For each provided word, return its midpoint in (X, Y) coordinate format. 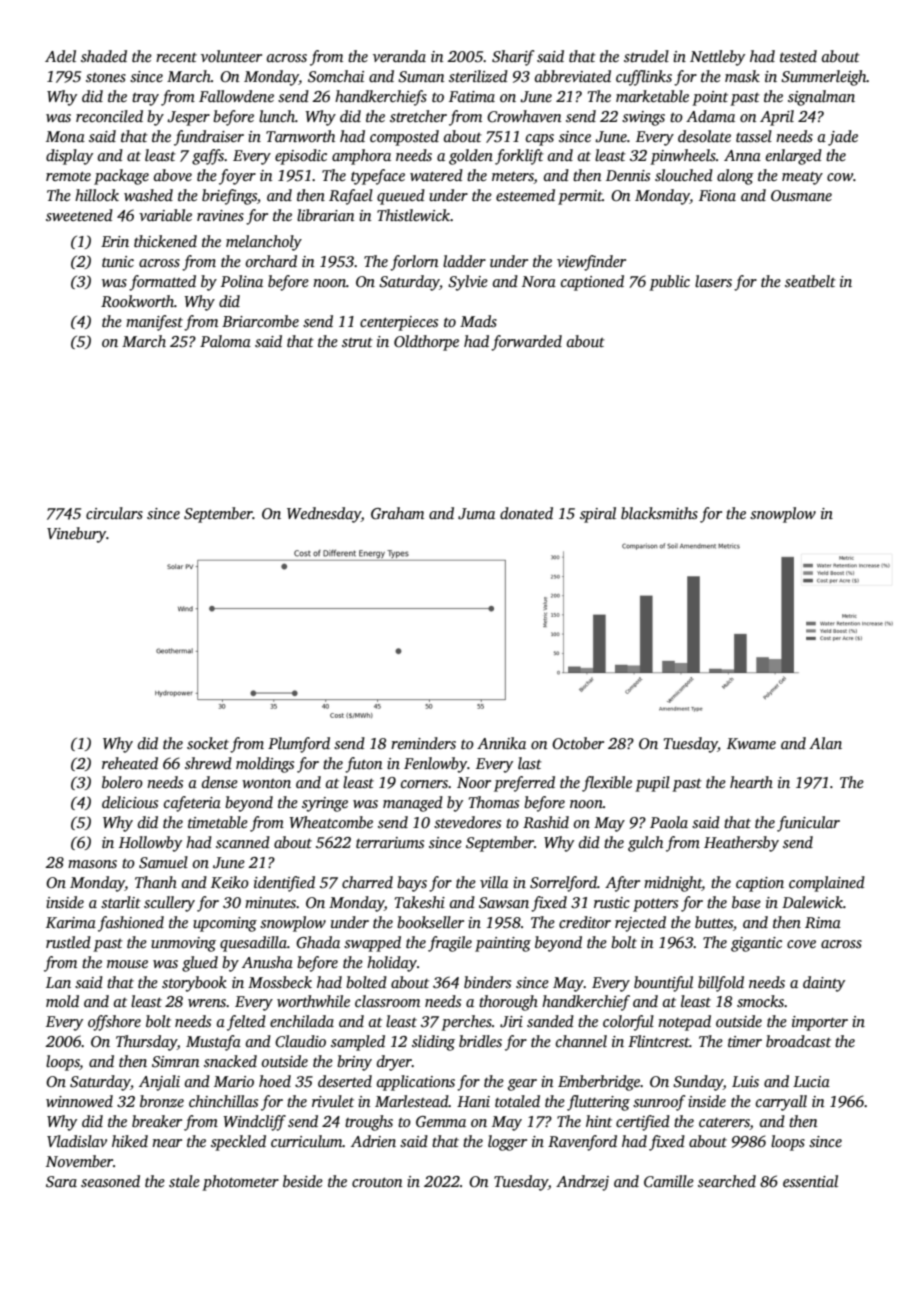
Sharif (513, 58)
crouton (377, 1182)
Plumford (299, 745)
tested (798, 56)
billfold (721, 984)
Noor (474, 782)
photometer (240, 1183)
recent (176, 57)
